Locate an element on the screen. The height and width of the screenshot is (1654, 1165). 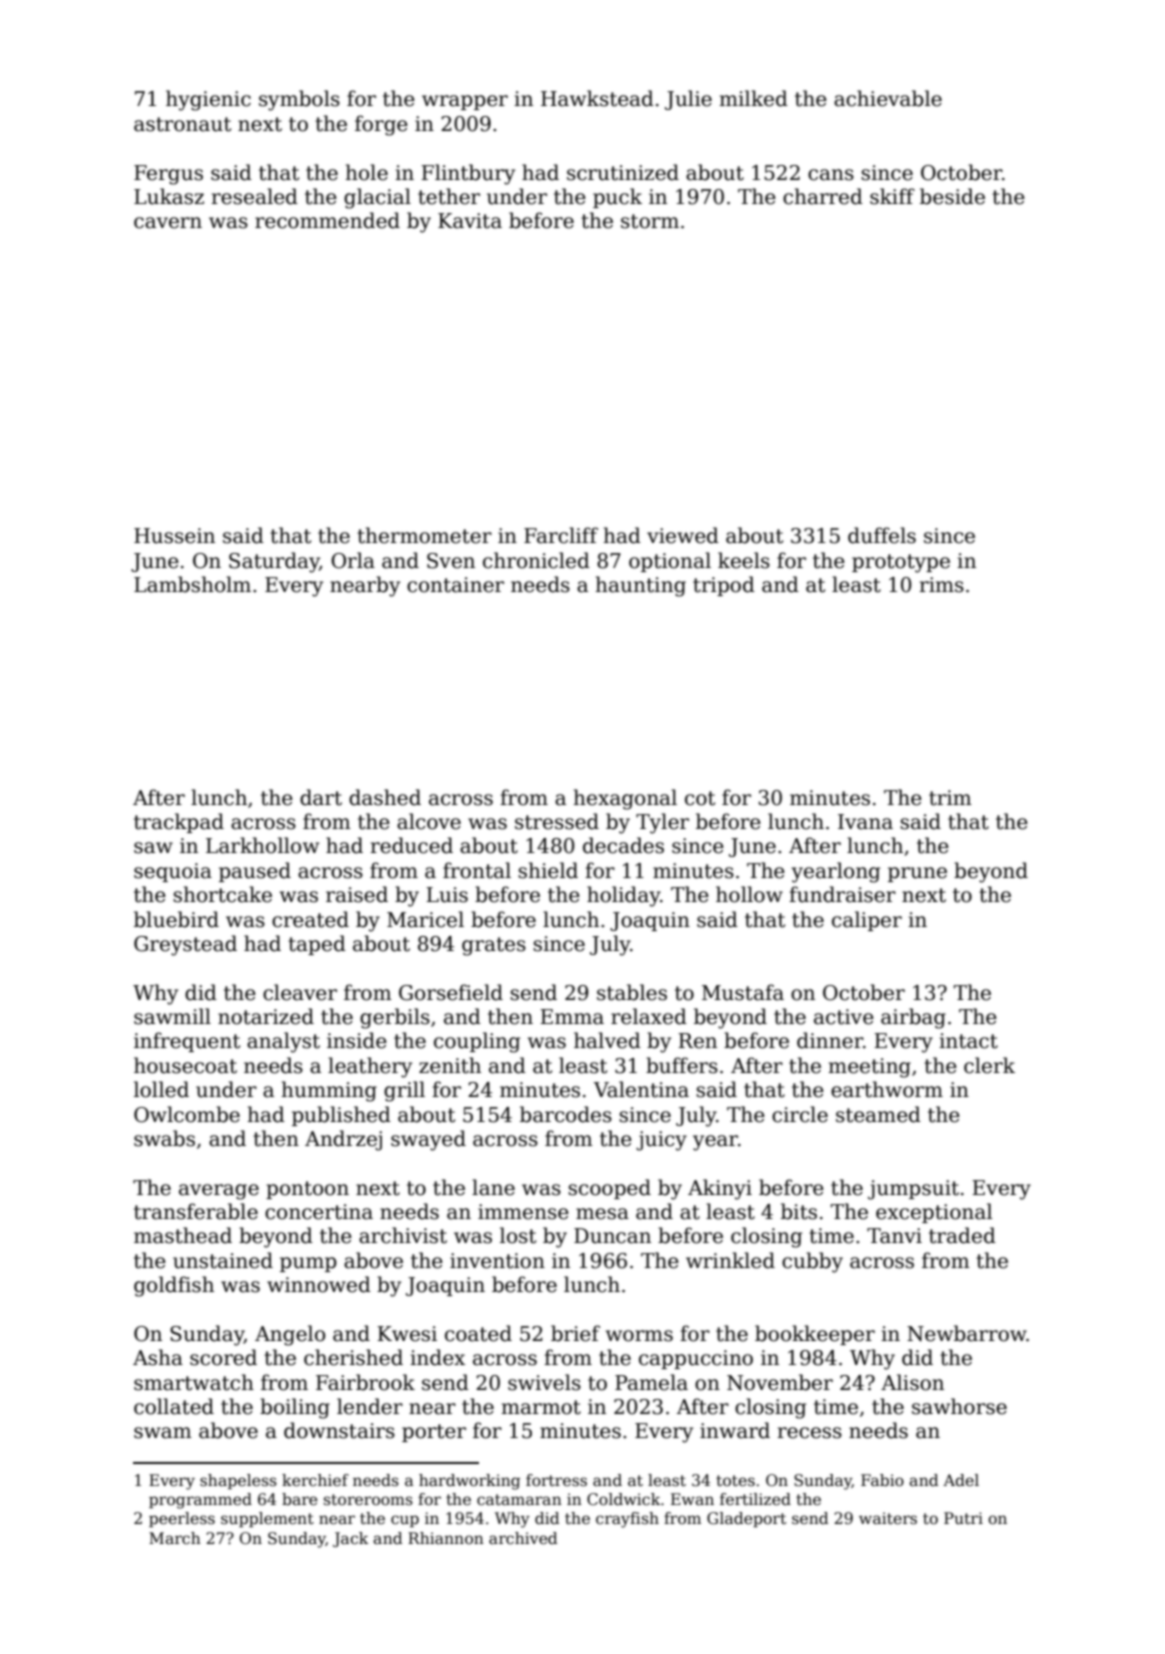
puck is located at coordinates (617, 198).
